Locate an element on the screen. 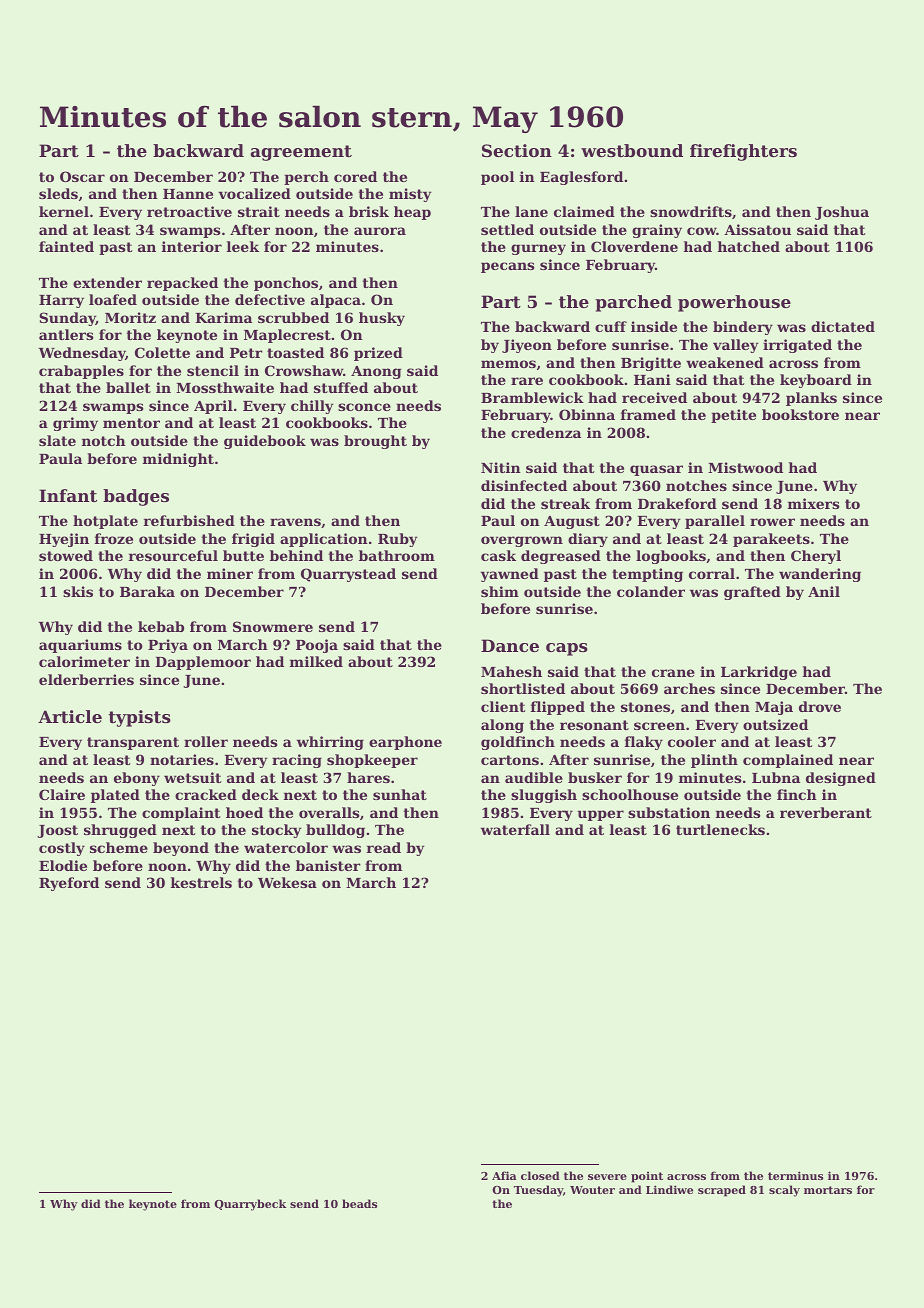 This screenshot has width=924, height=1308. application is located at coordinates (324, 540).
